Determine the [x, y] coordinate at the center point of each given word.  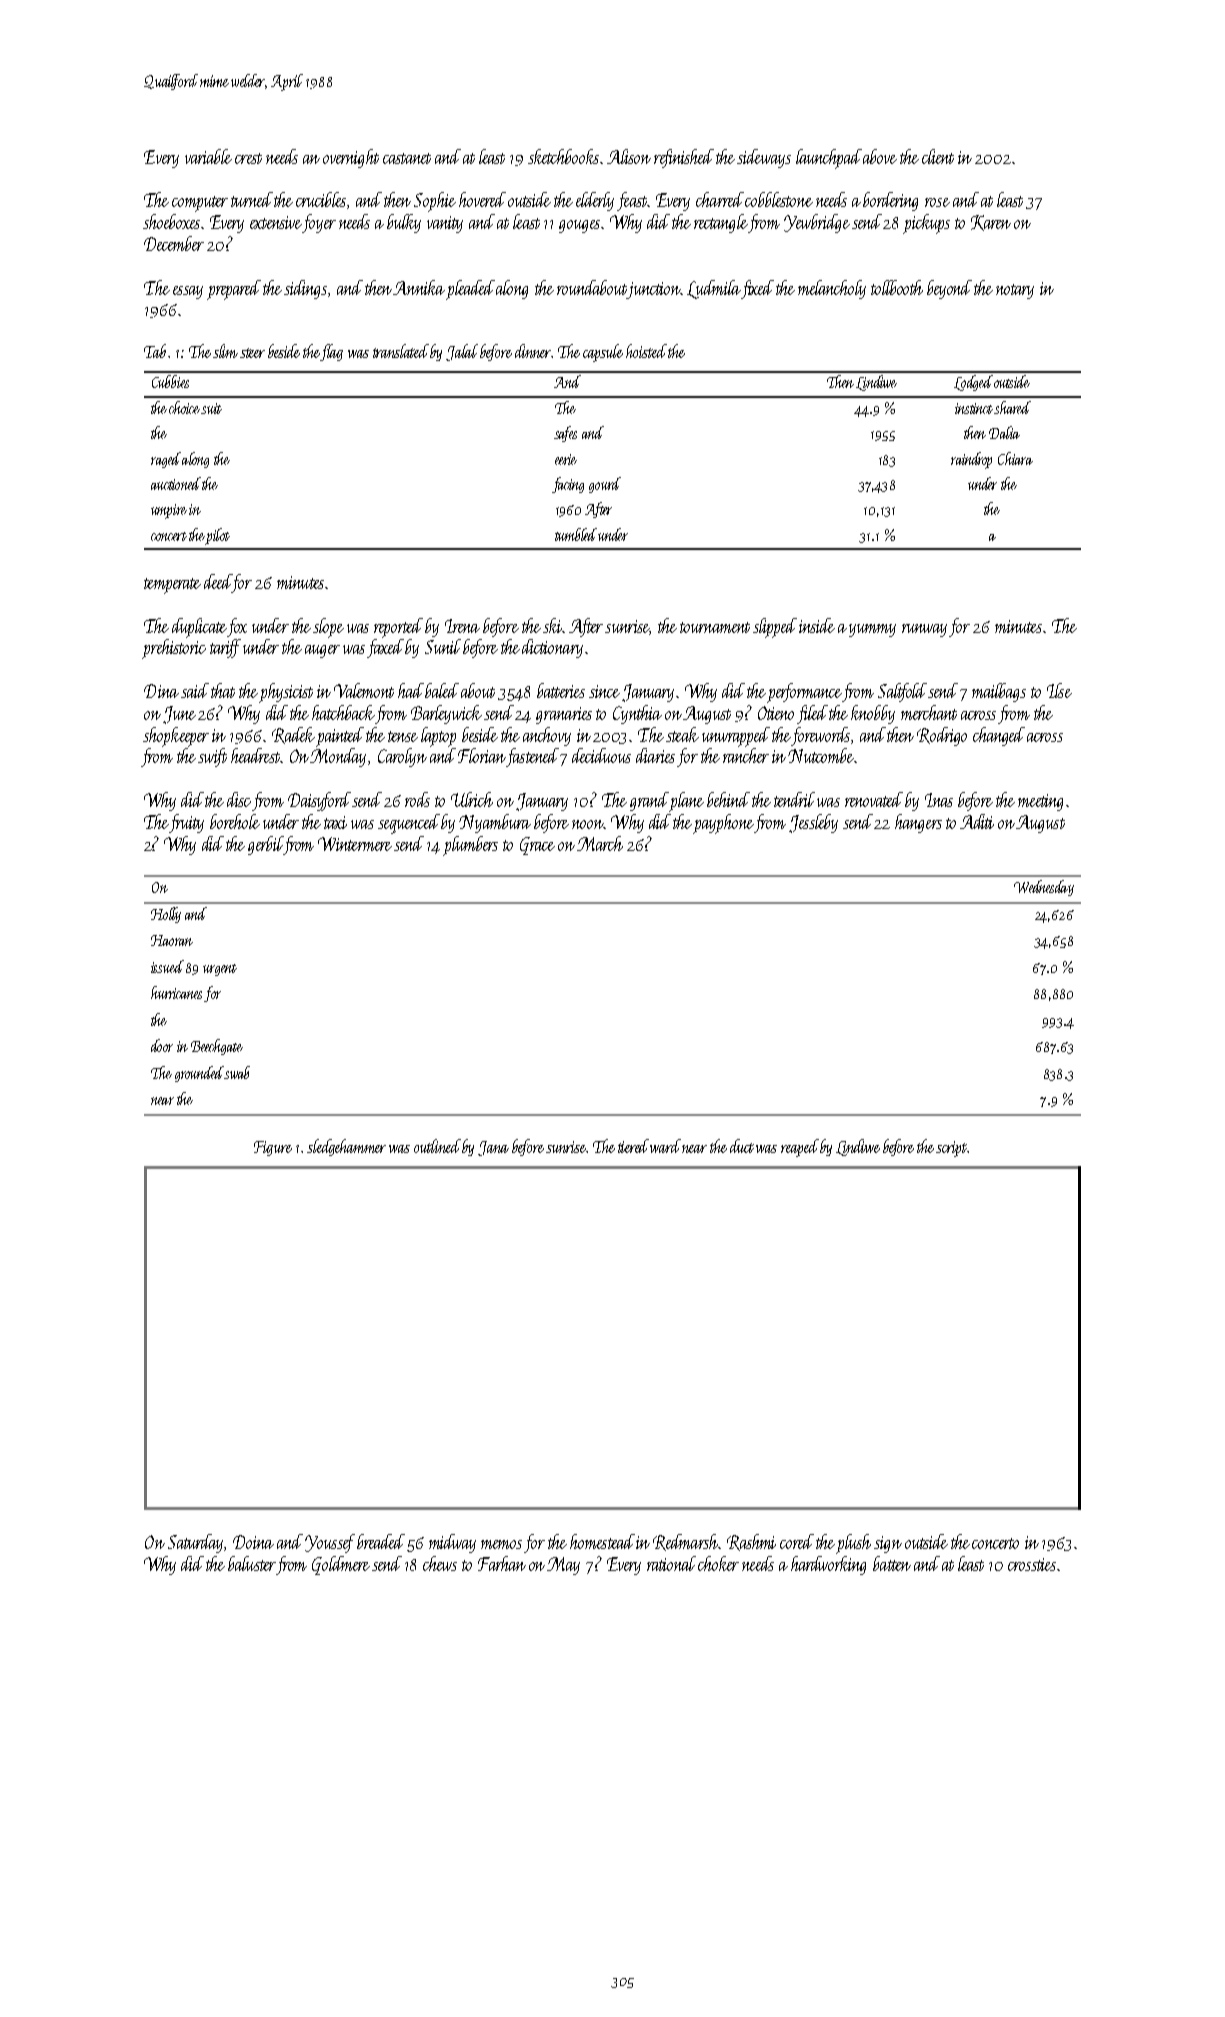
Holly [166, 915]
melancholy [832, 289]
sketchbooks [563, 156]
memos [501, 1544]
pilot [217, 536]
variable [208, 156]
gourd [605, 485]
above [880, 156]
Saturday [195, 1543]
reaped [800, 1148]
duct [742, 1146]
